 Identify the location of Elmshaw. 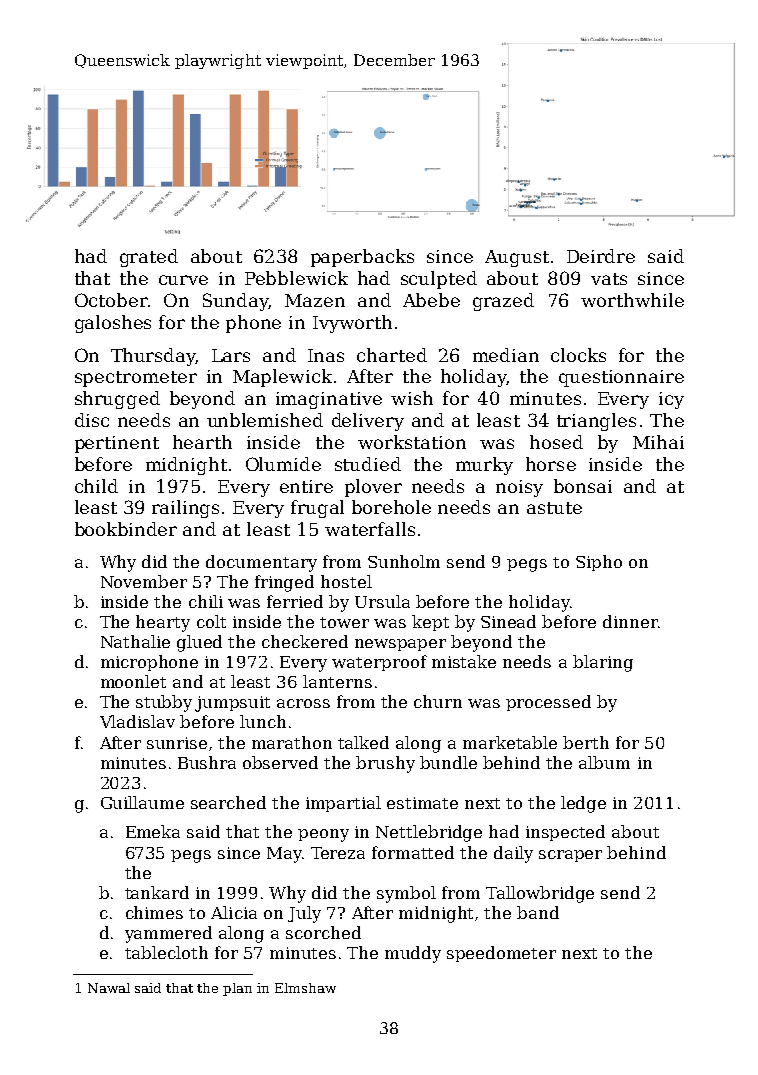
(305, 988).
